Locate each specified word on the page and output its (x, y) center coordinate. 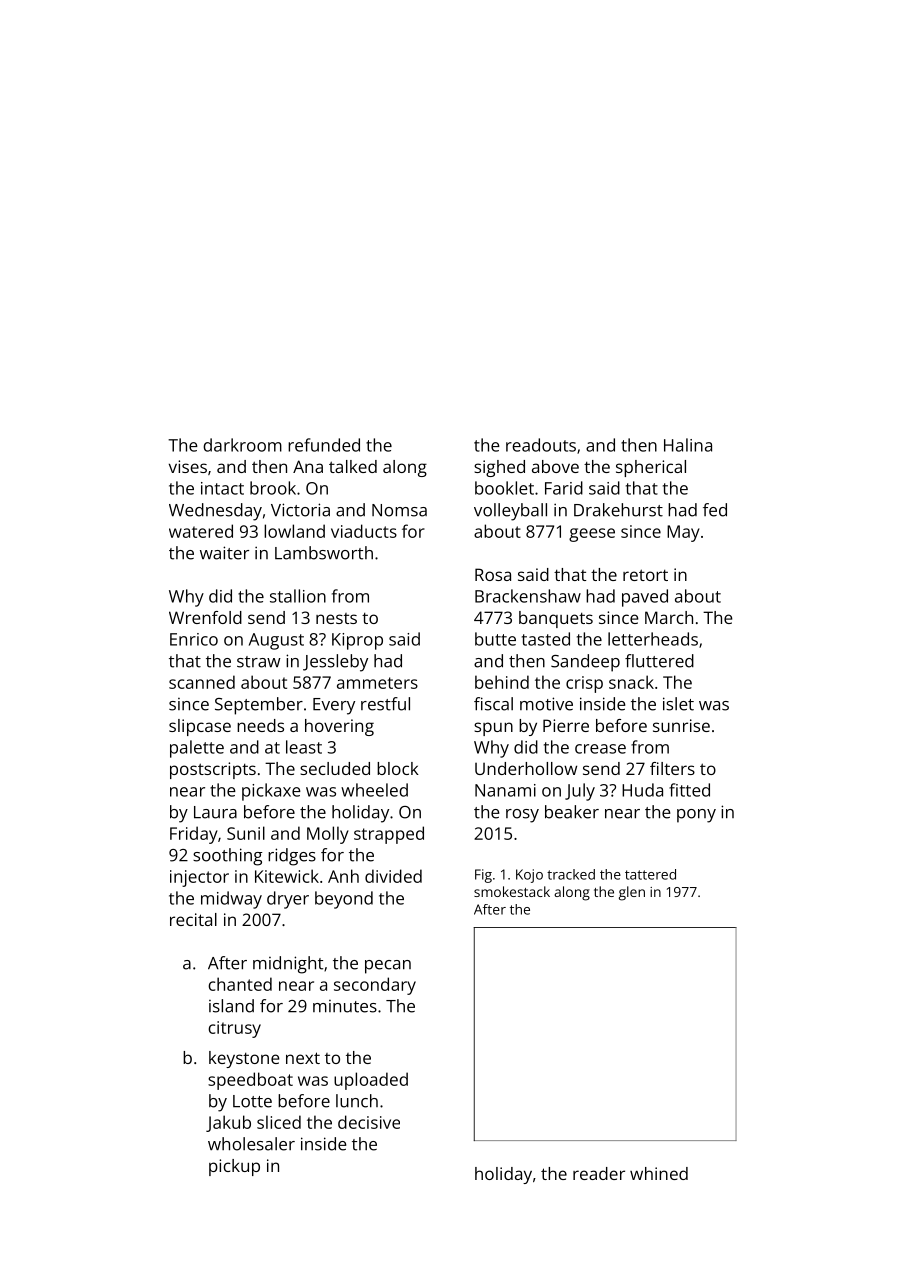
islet (678, 704)
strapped (389, 835)
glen (632, 893)
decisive (369, 1122)
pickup (234, 1167)
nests (336, 618)
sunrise (681, 725)
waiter (224, 553)
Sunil (246, 833)
